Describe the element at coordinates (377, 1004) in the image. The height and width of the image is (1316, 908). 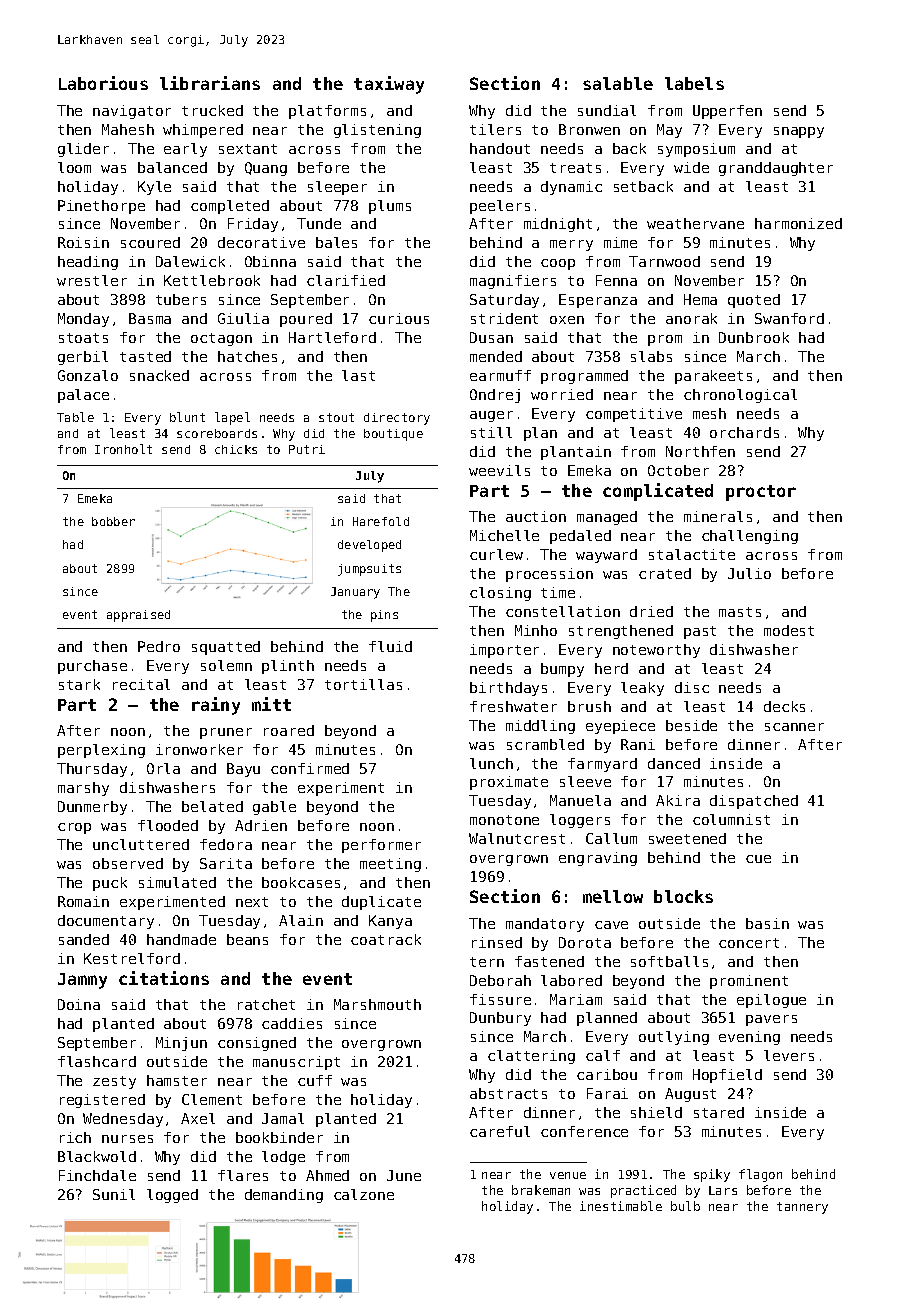
I see `Marshmouth` at that location.
